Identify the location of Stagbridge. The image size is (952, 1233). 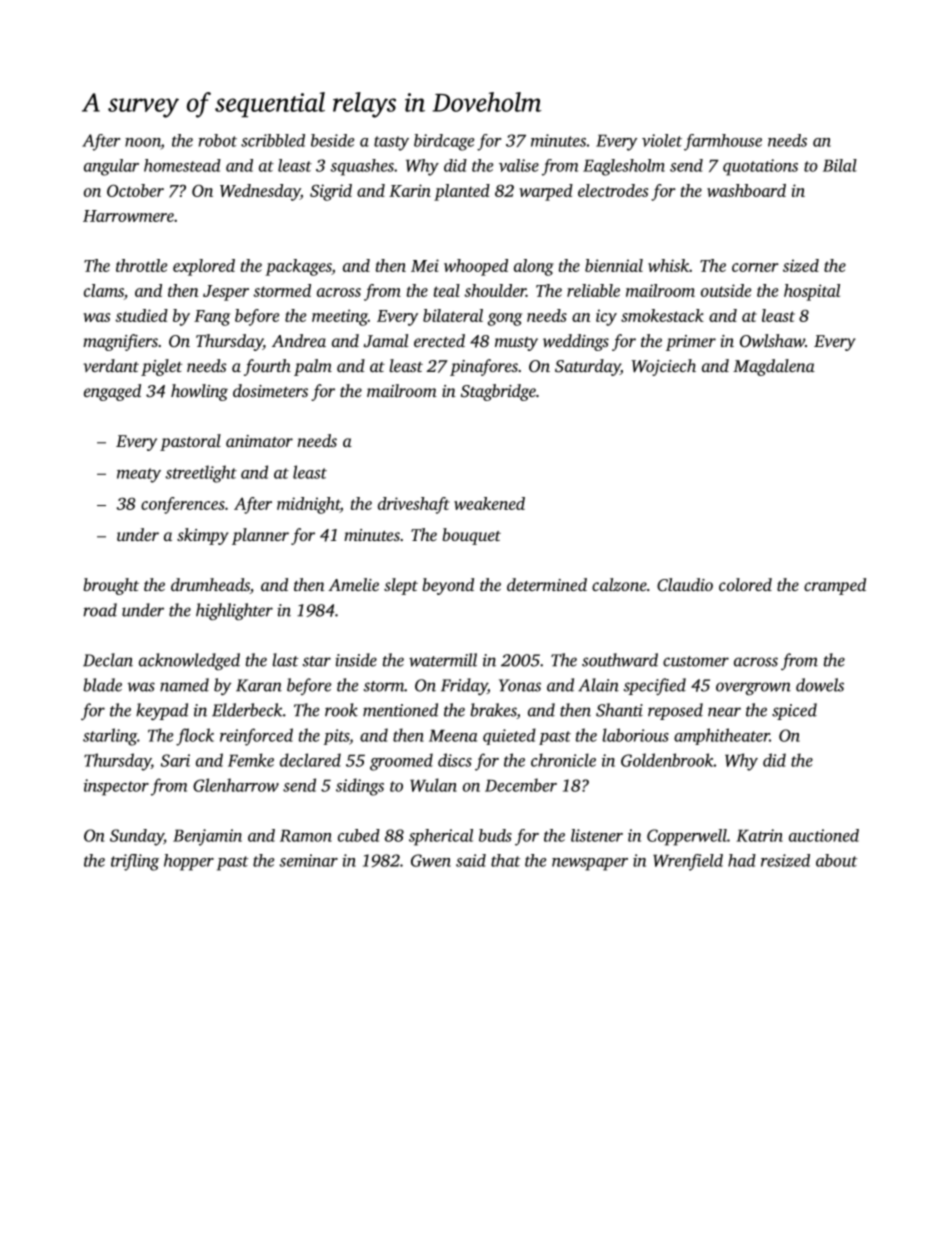
(498, 392).
